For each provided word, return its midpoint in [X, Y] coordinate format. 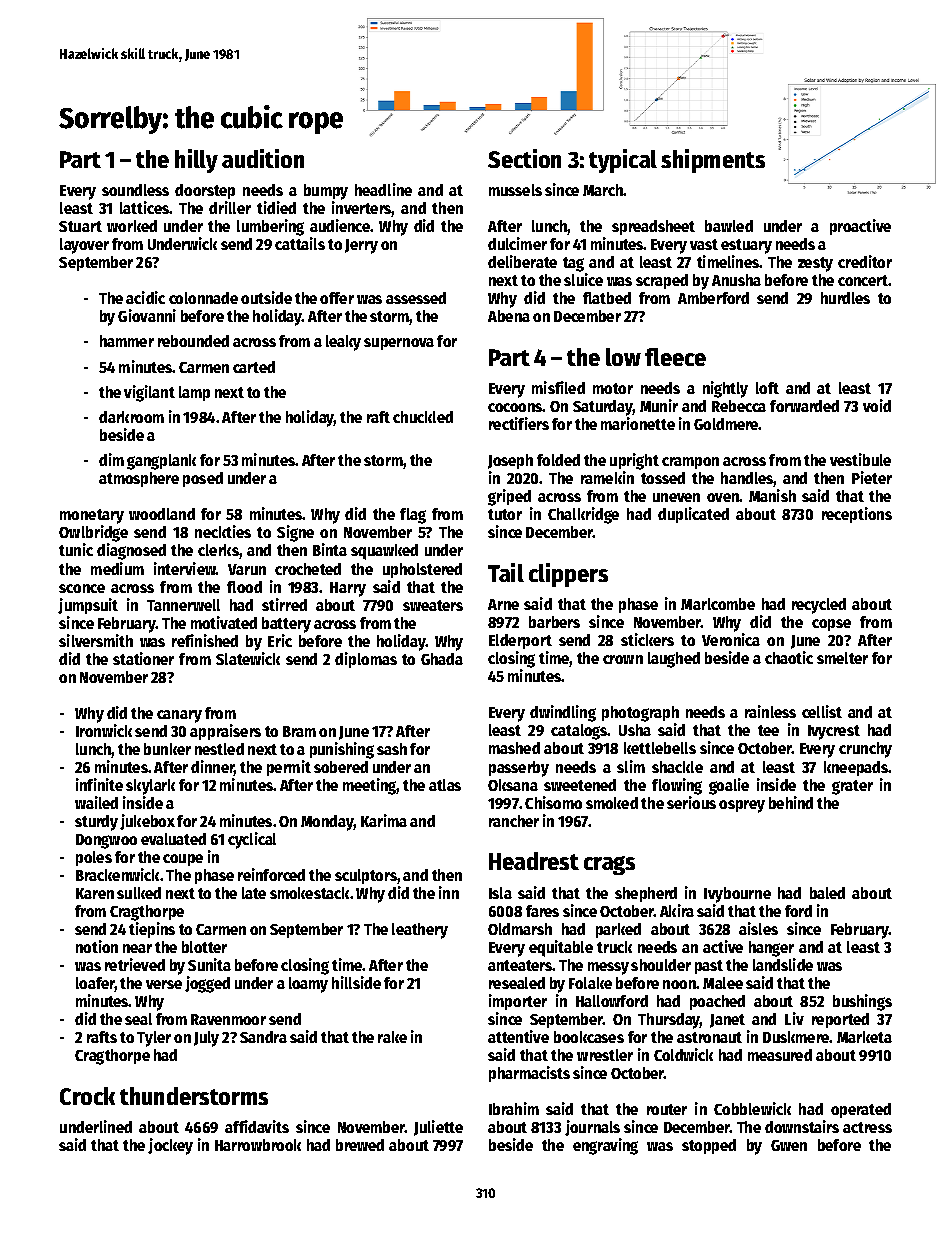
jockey [170, 1146]
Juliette [438, 1128]
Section [524, 158]
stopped [709, 1146]
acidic [145, 297]
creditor [865, 261]
